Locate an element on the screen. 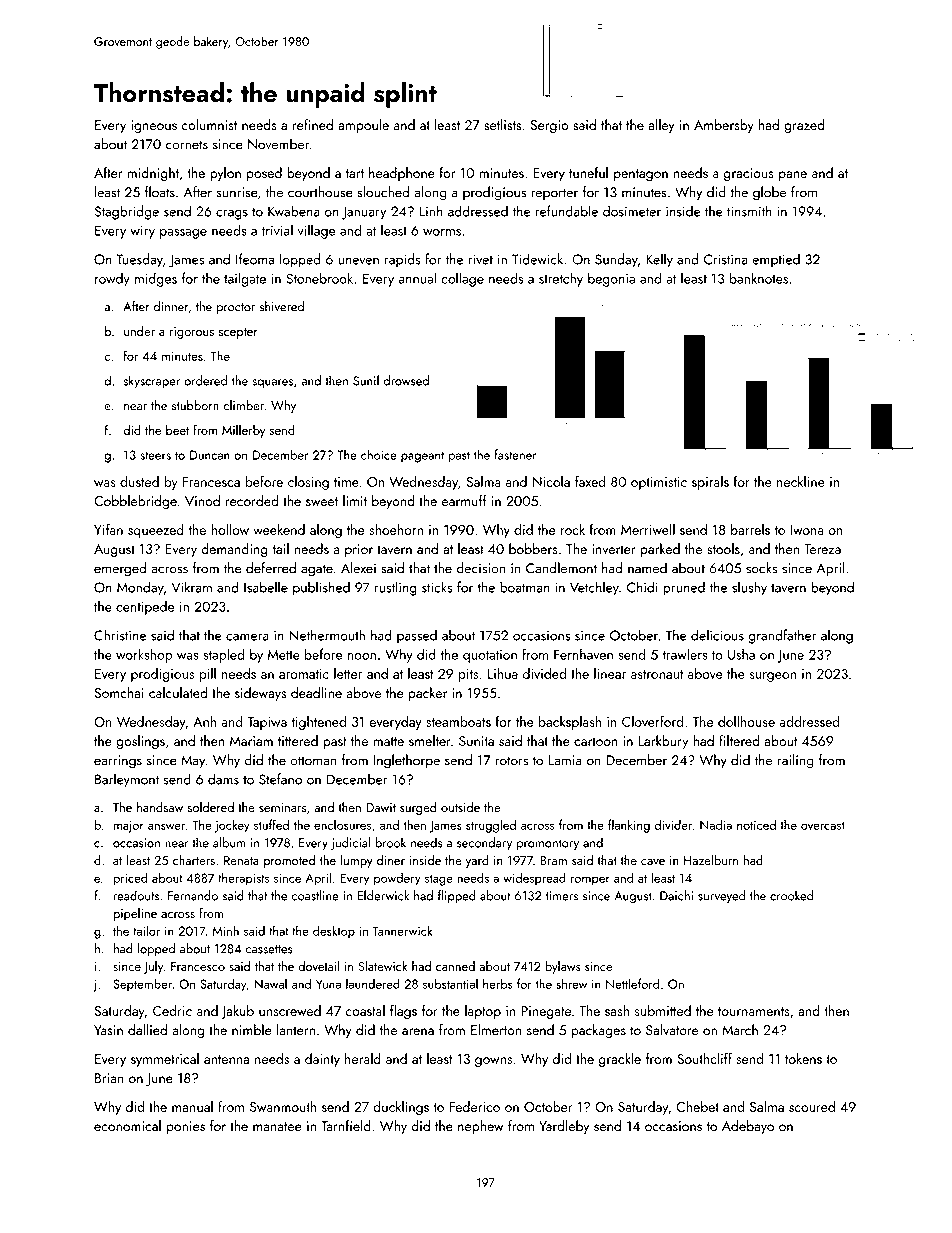 The image size is (952, 1233). boatman is located at coordinates (525, 587).
